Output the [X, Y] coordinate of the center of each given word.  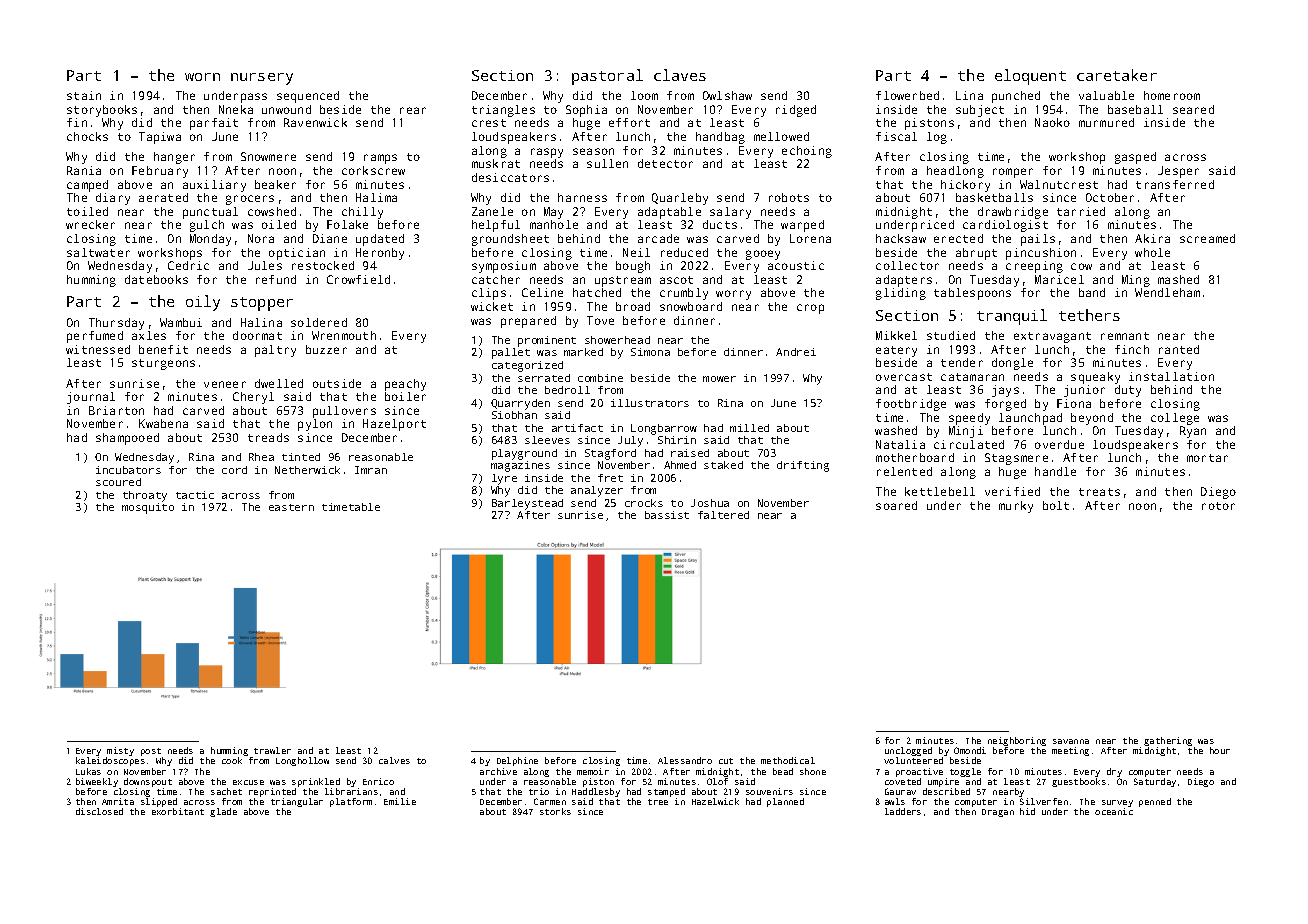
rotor [1218, 506]
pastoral [607, 77]
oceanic [1114, 812]
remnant [1125, 336]
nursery [262, 79]
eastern [291, 507]
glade [223, 812]
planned [785, 802]
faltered [723, 515]
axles [149, 335]
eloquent [1030, 77]
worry [733, 295]
